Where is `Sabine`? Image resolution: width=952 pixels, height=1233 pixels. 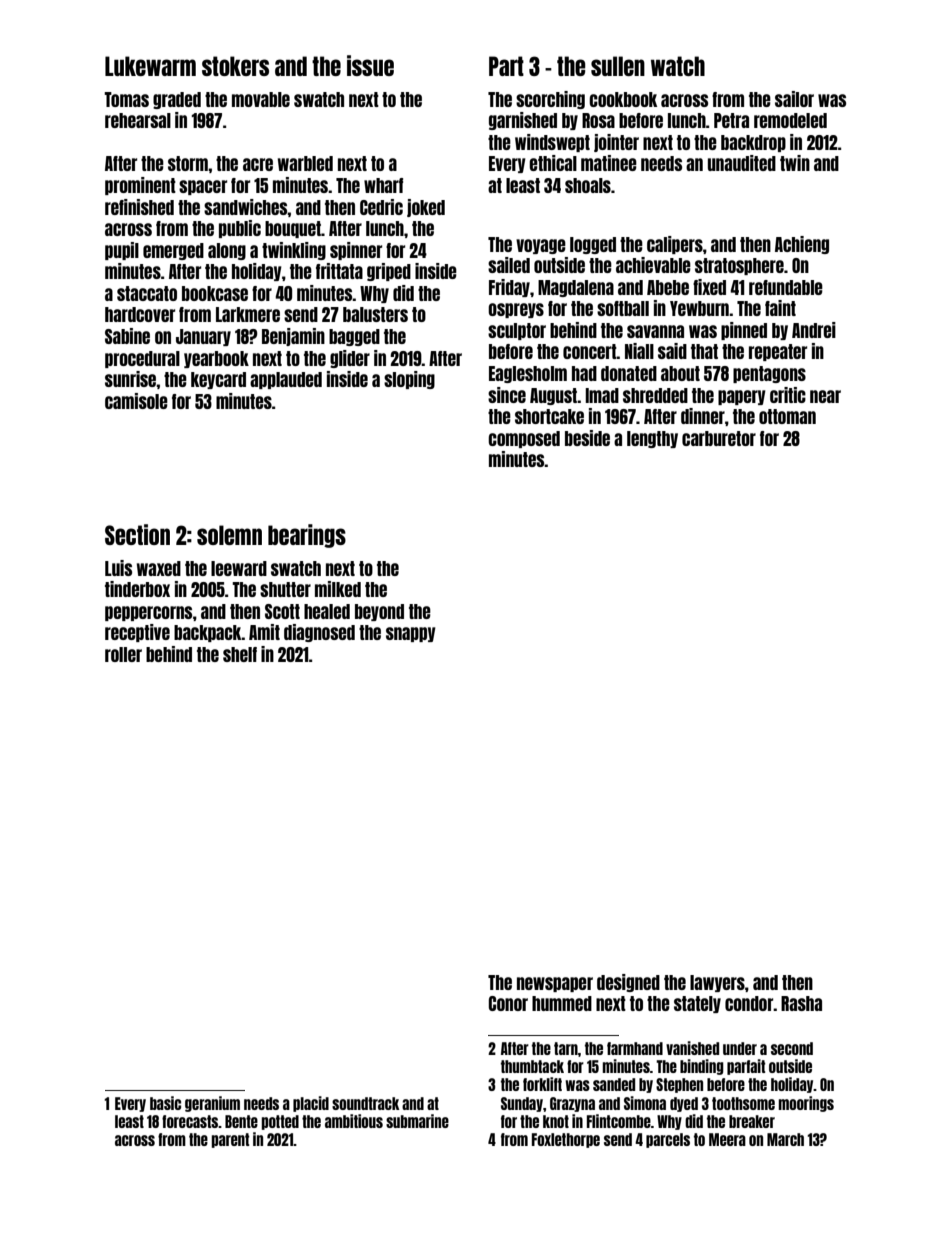 Sabine is located at coordinates (127, 336).
